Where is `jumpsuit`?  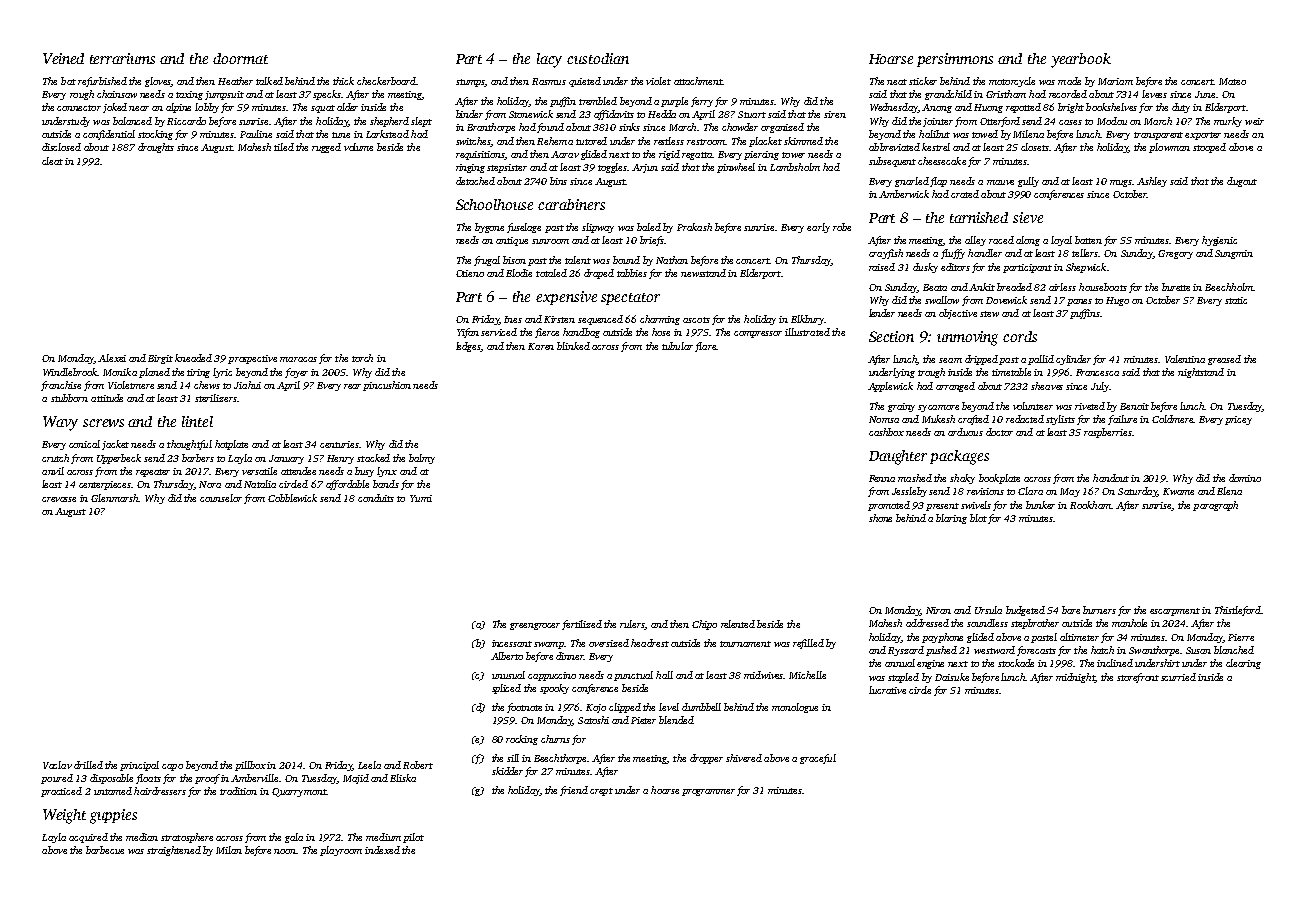 jumpsuit is located at coordinates (224, 95).
